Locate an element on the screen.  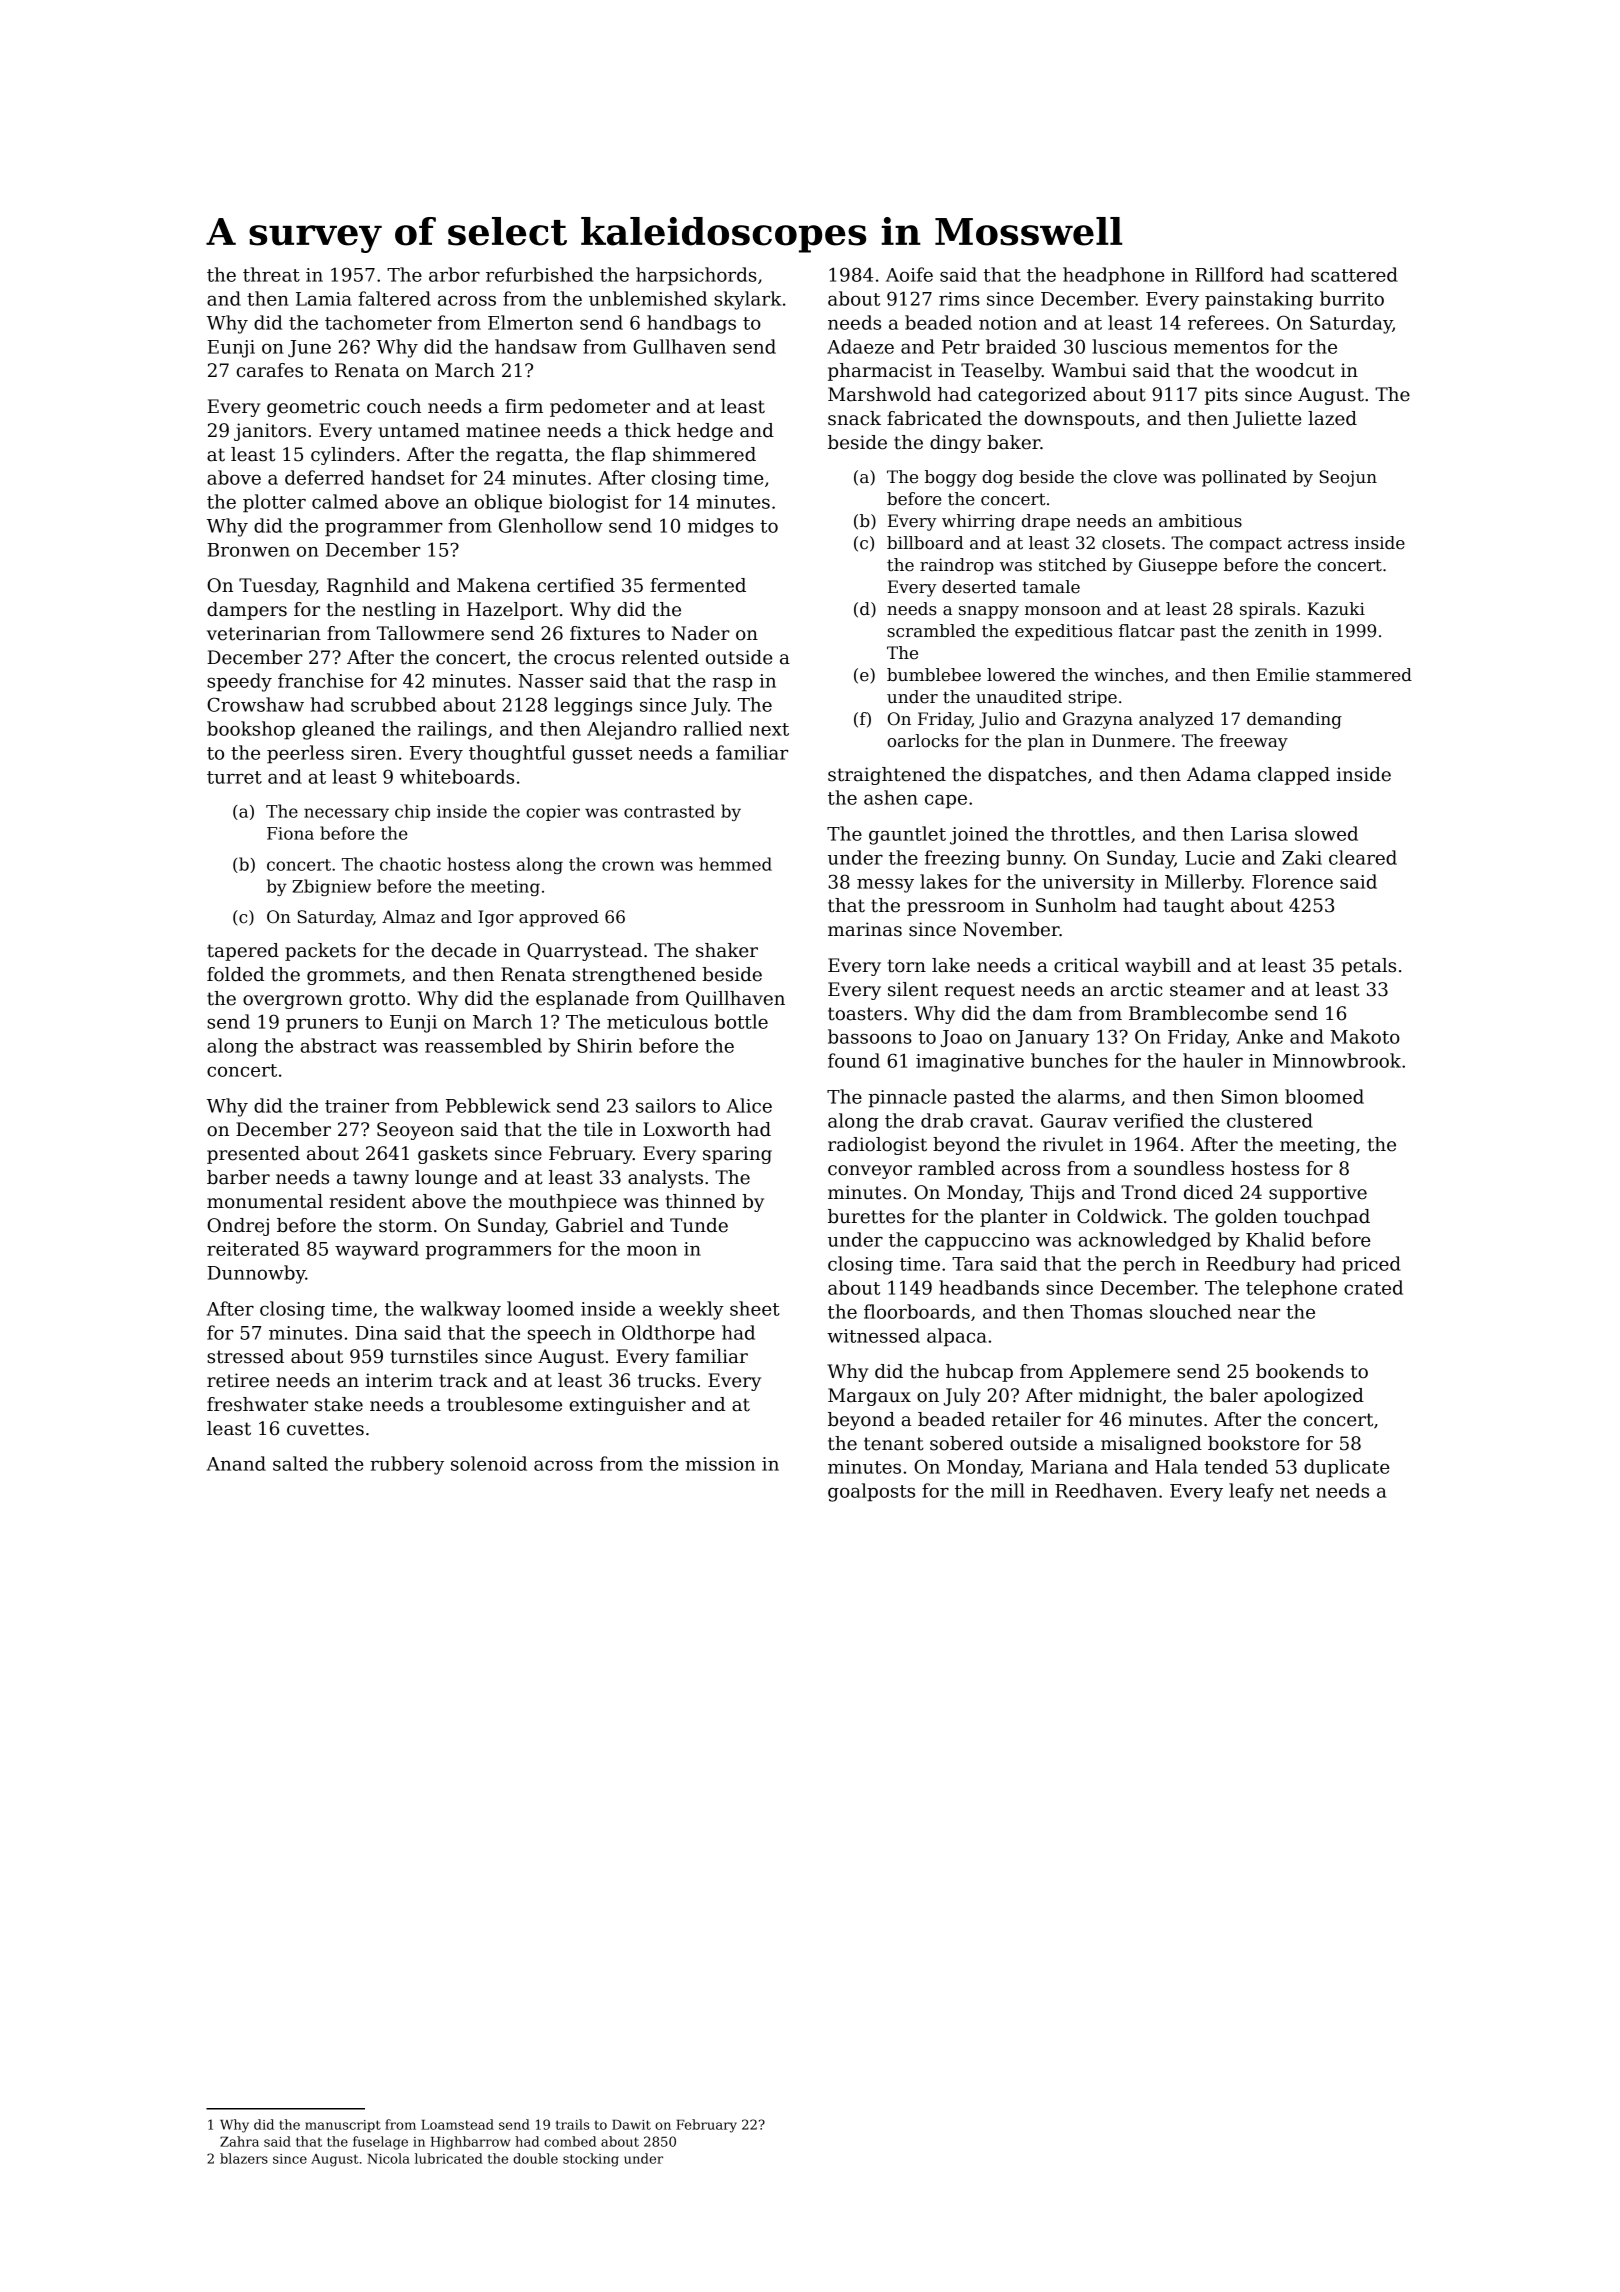
presented is located at coordinates (253, 1155).
